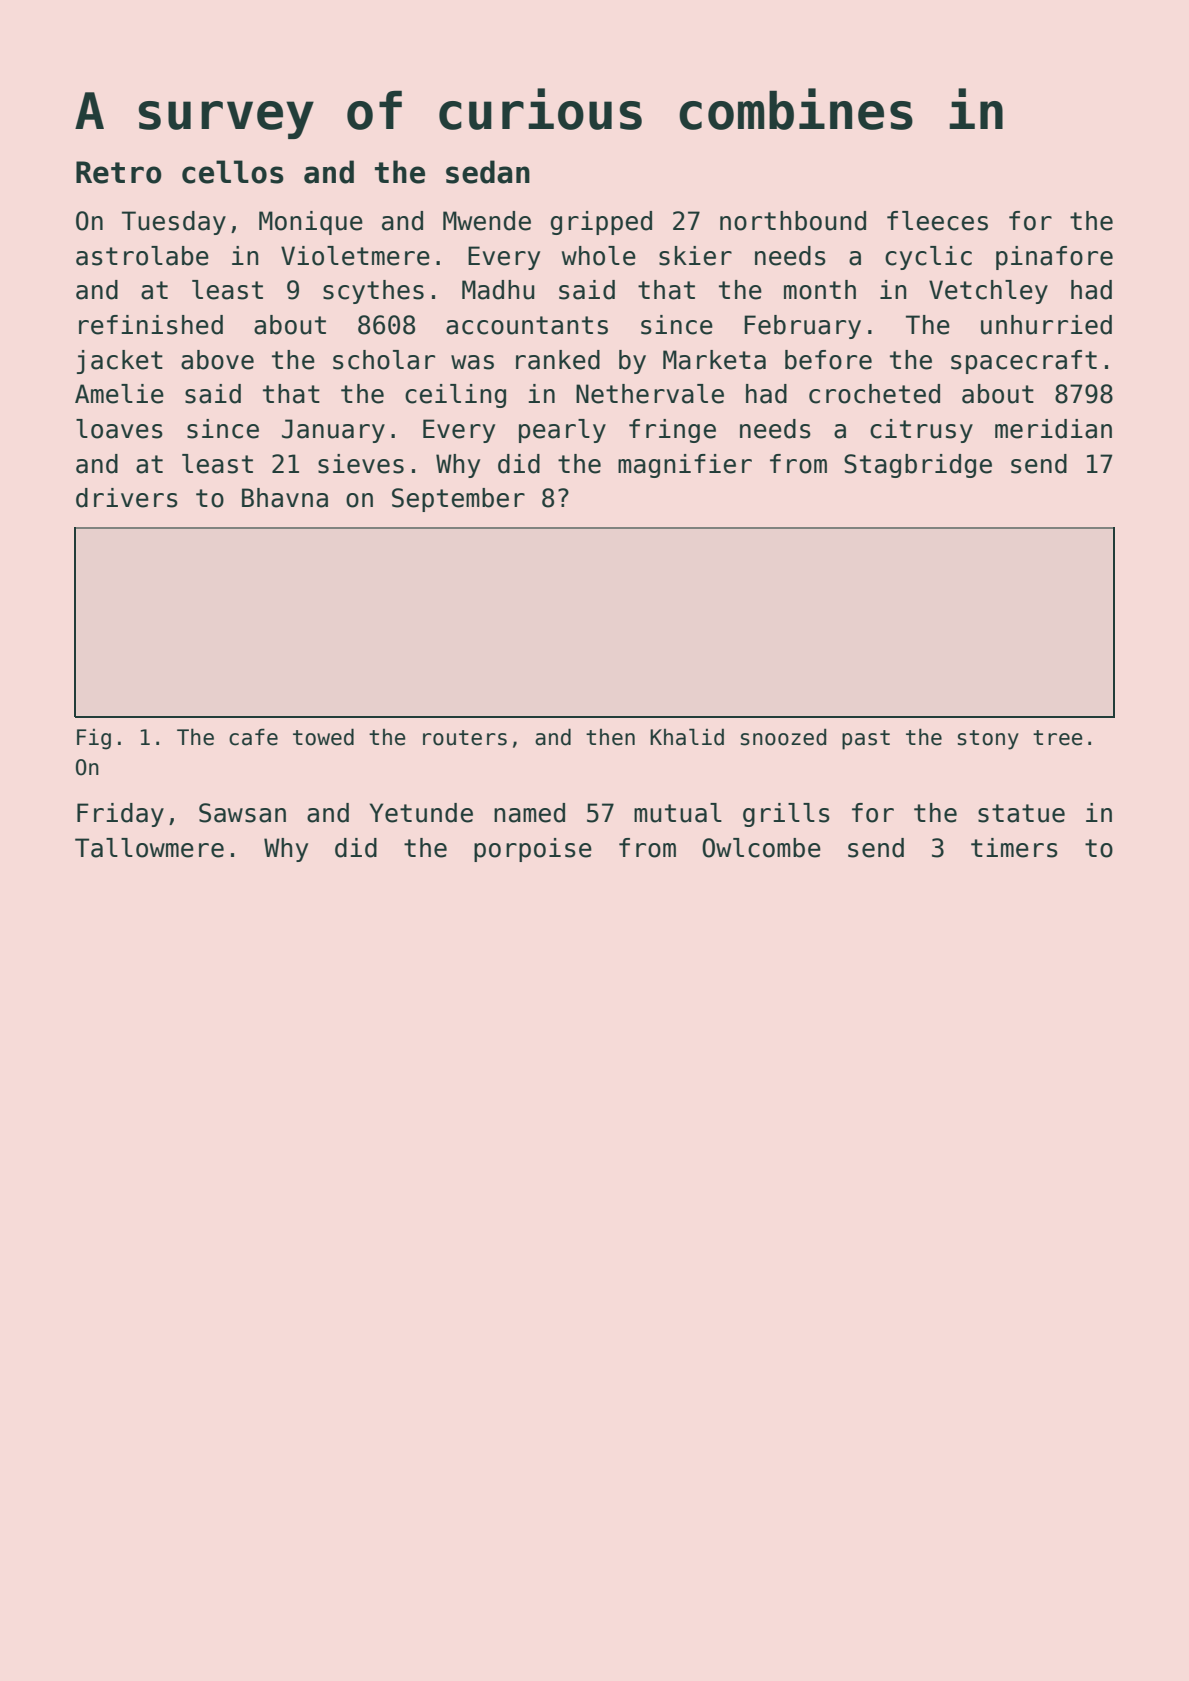  What do you see at coordinates (488, 172) in the screenshot?
I see `sedan` at bounding box center [488, 172].
